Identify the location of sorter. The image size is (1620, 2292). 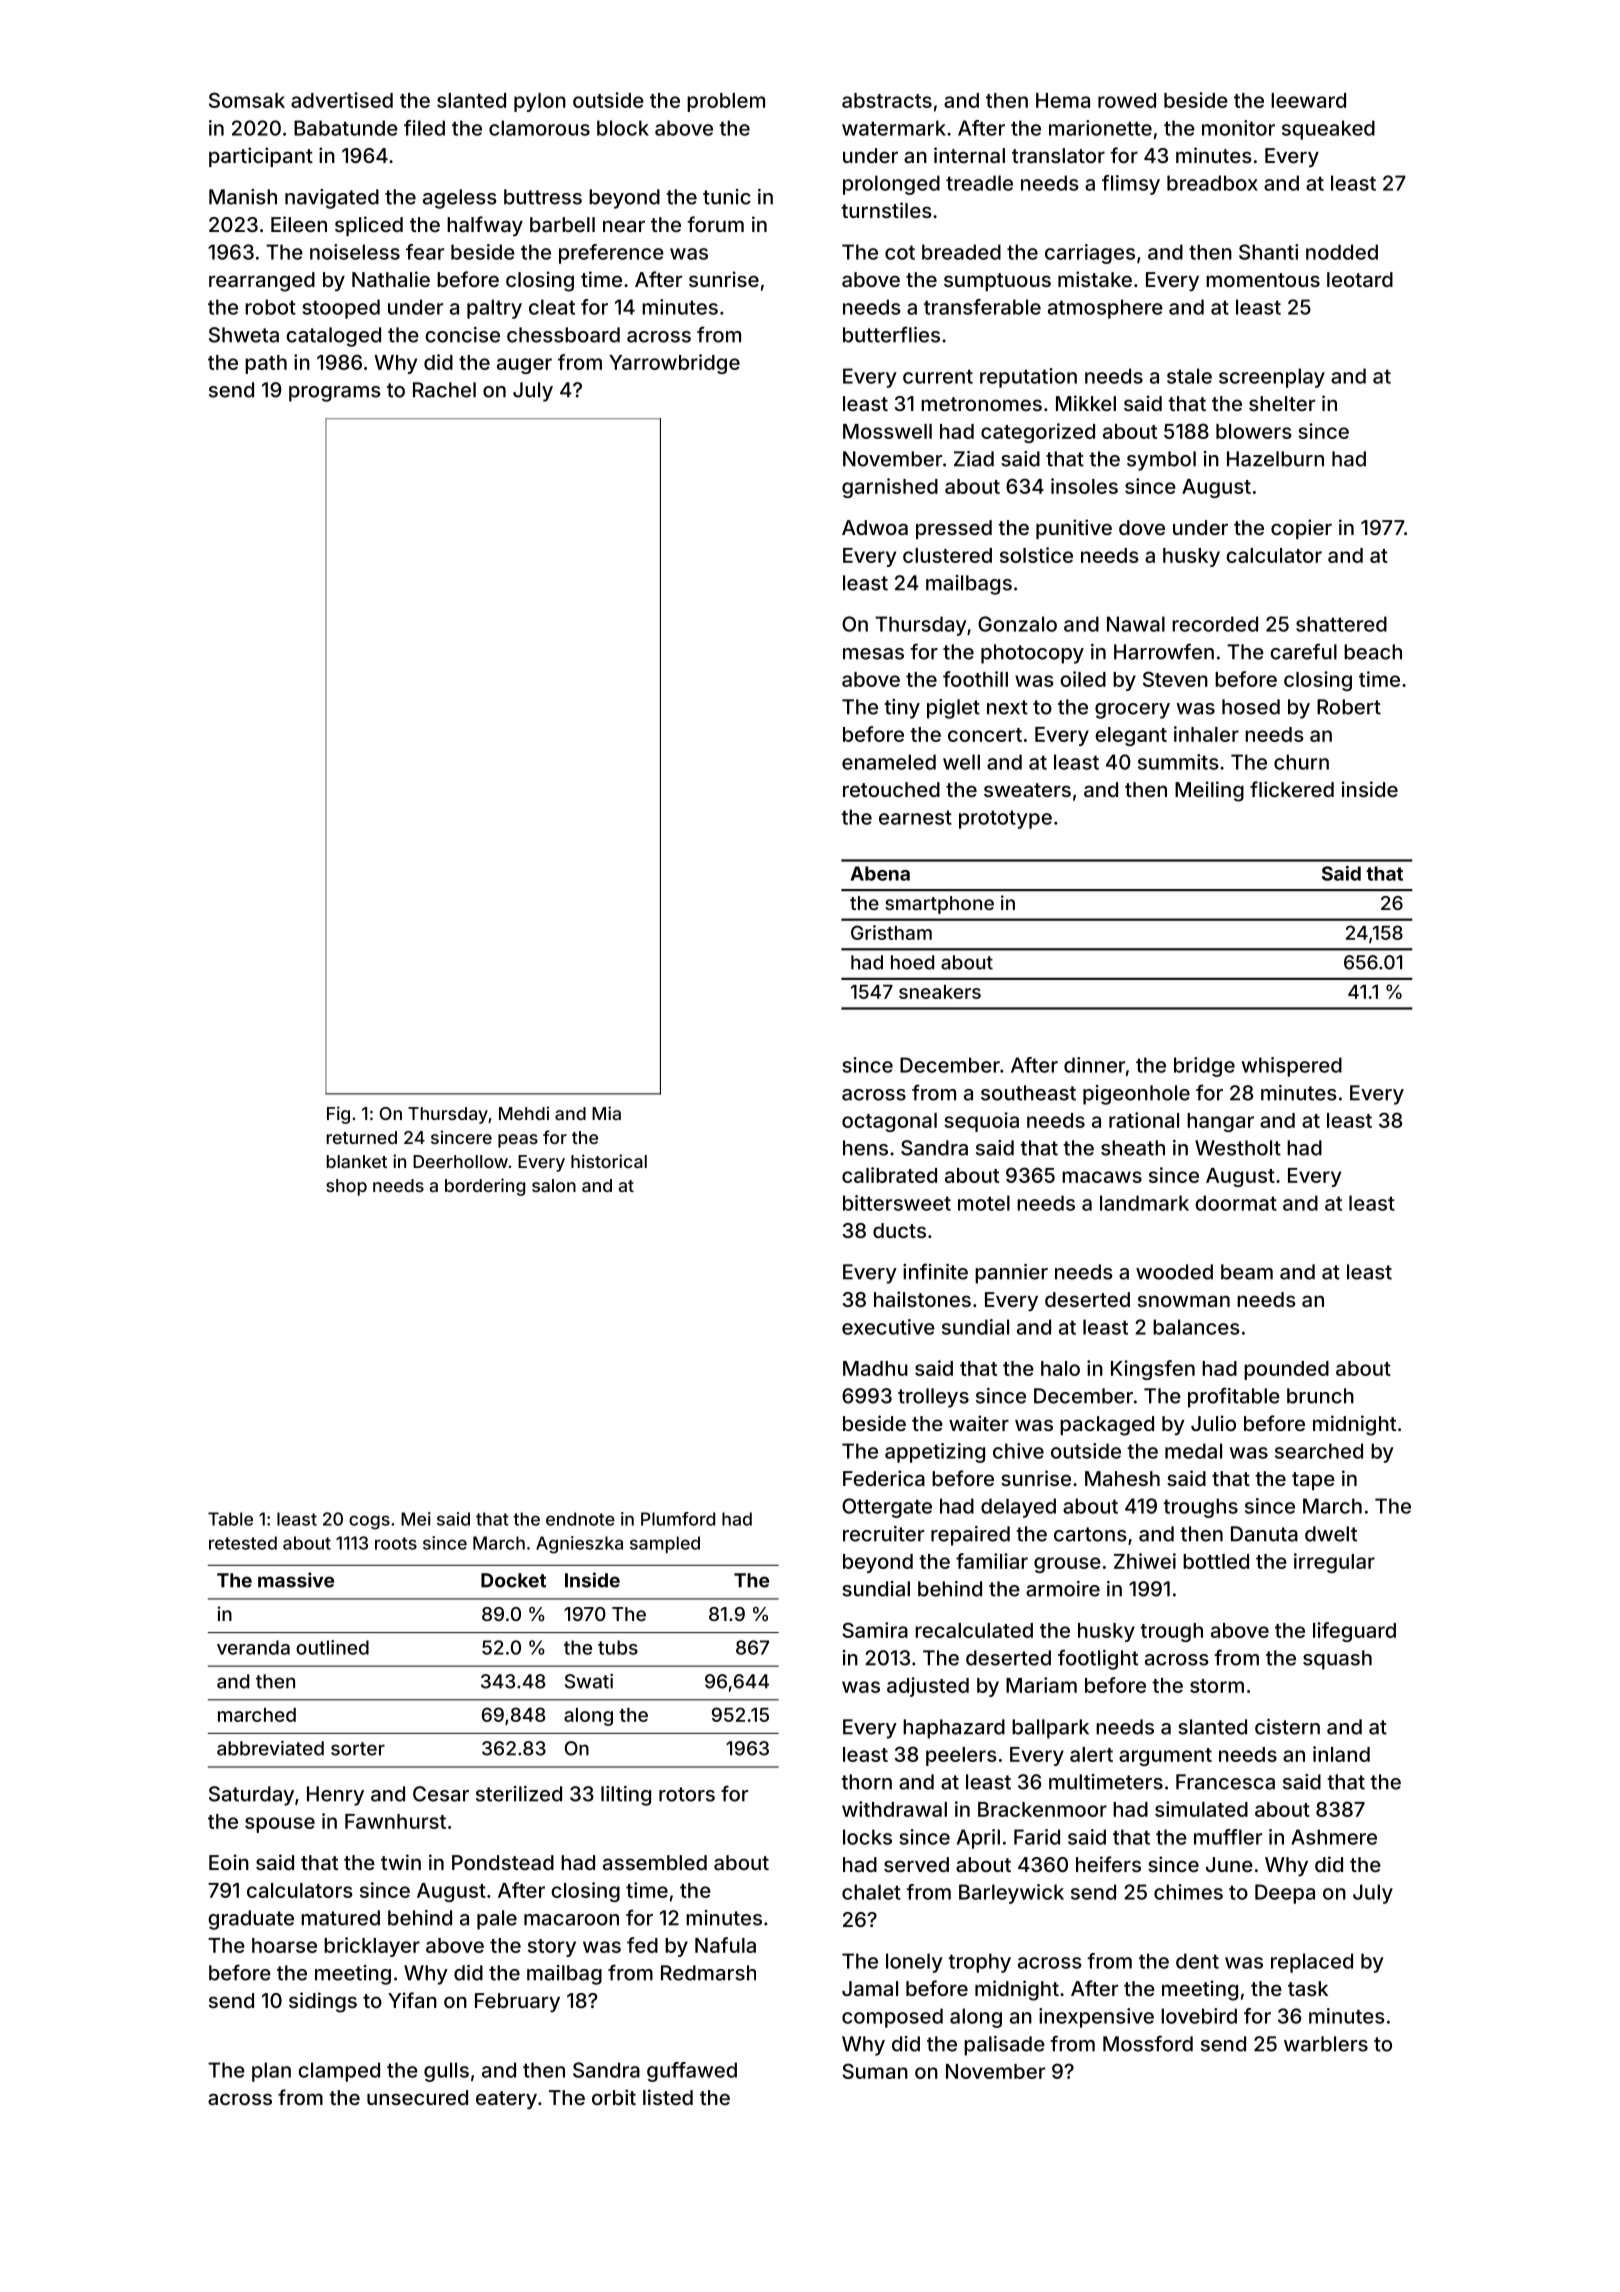
(358, 1749).
